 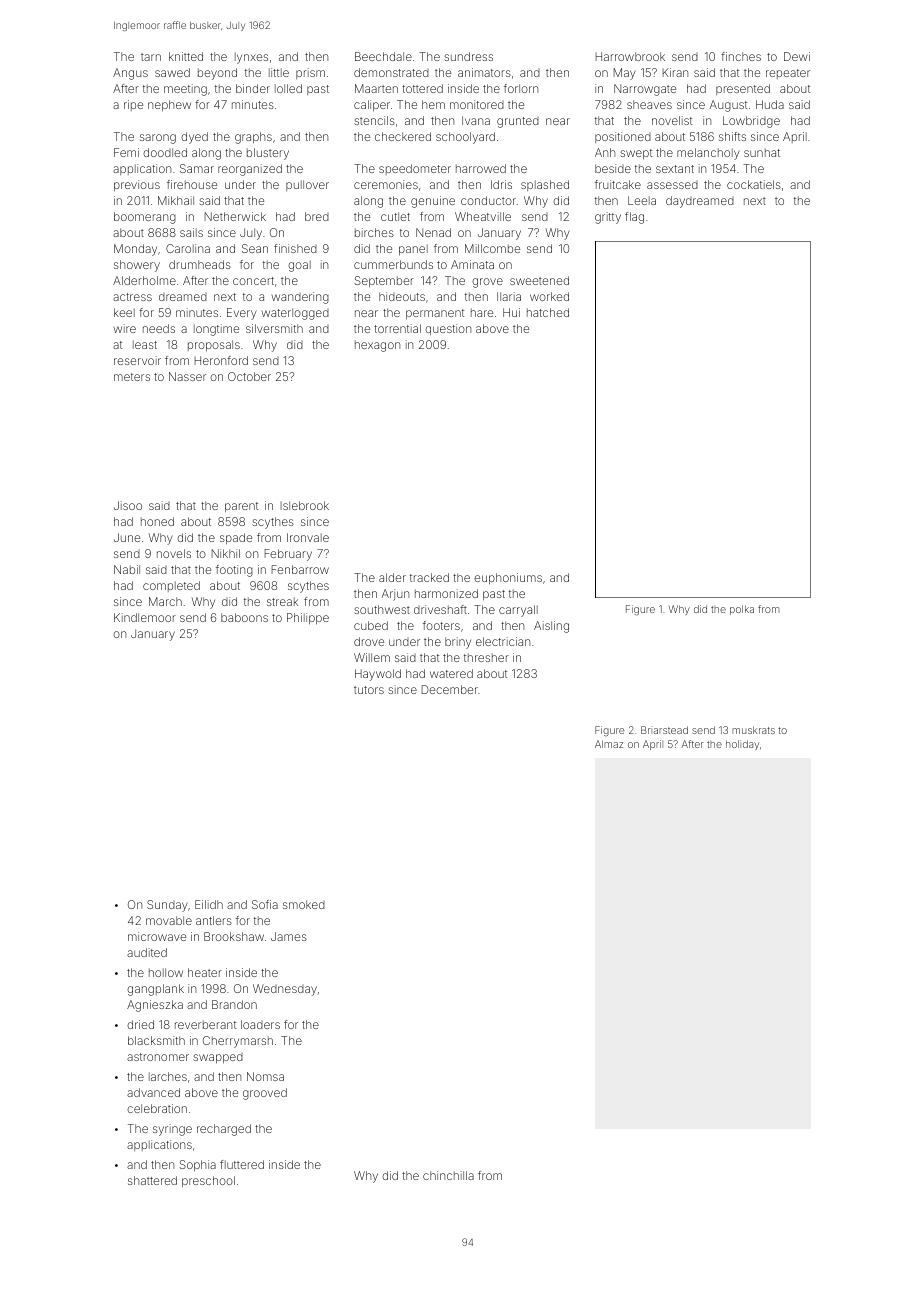 I want to click on sundress, so click(x=468, y=56).
